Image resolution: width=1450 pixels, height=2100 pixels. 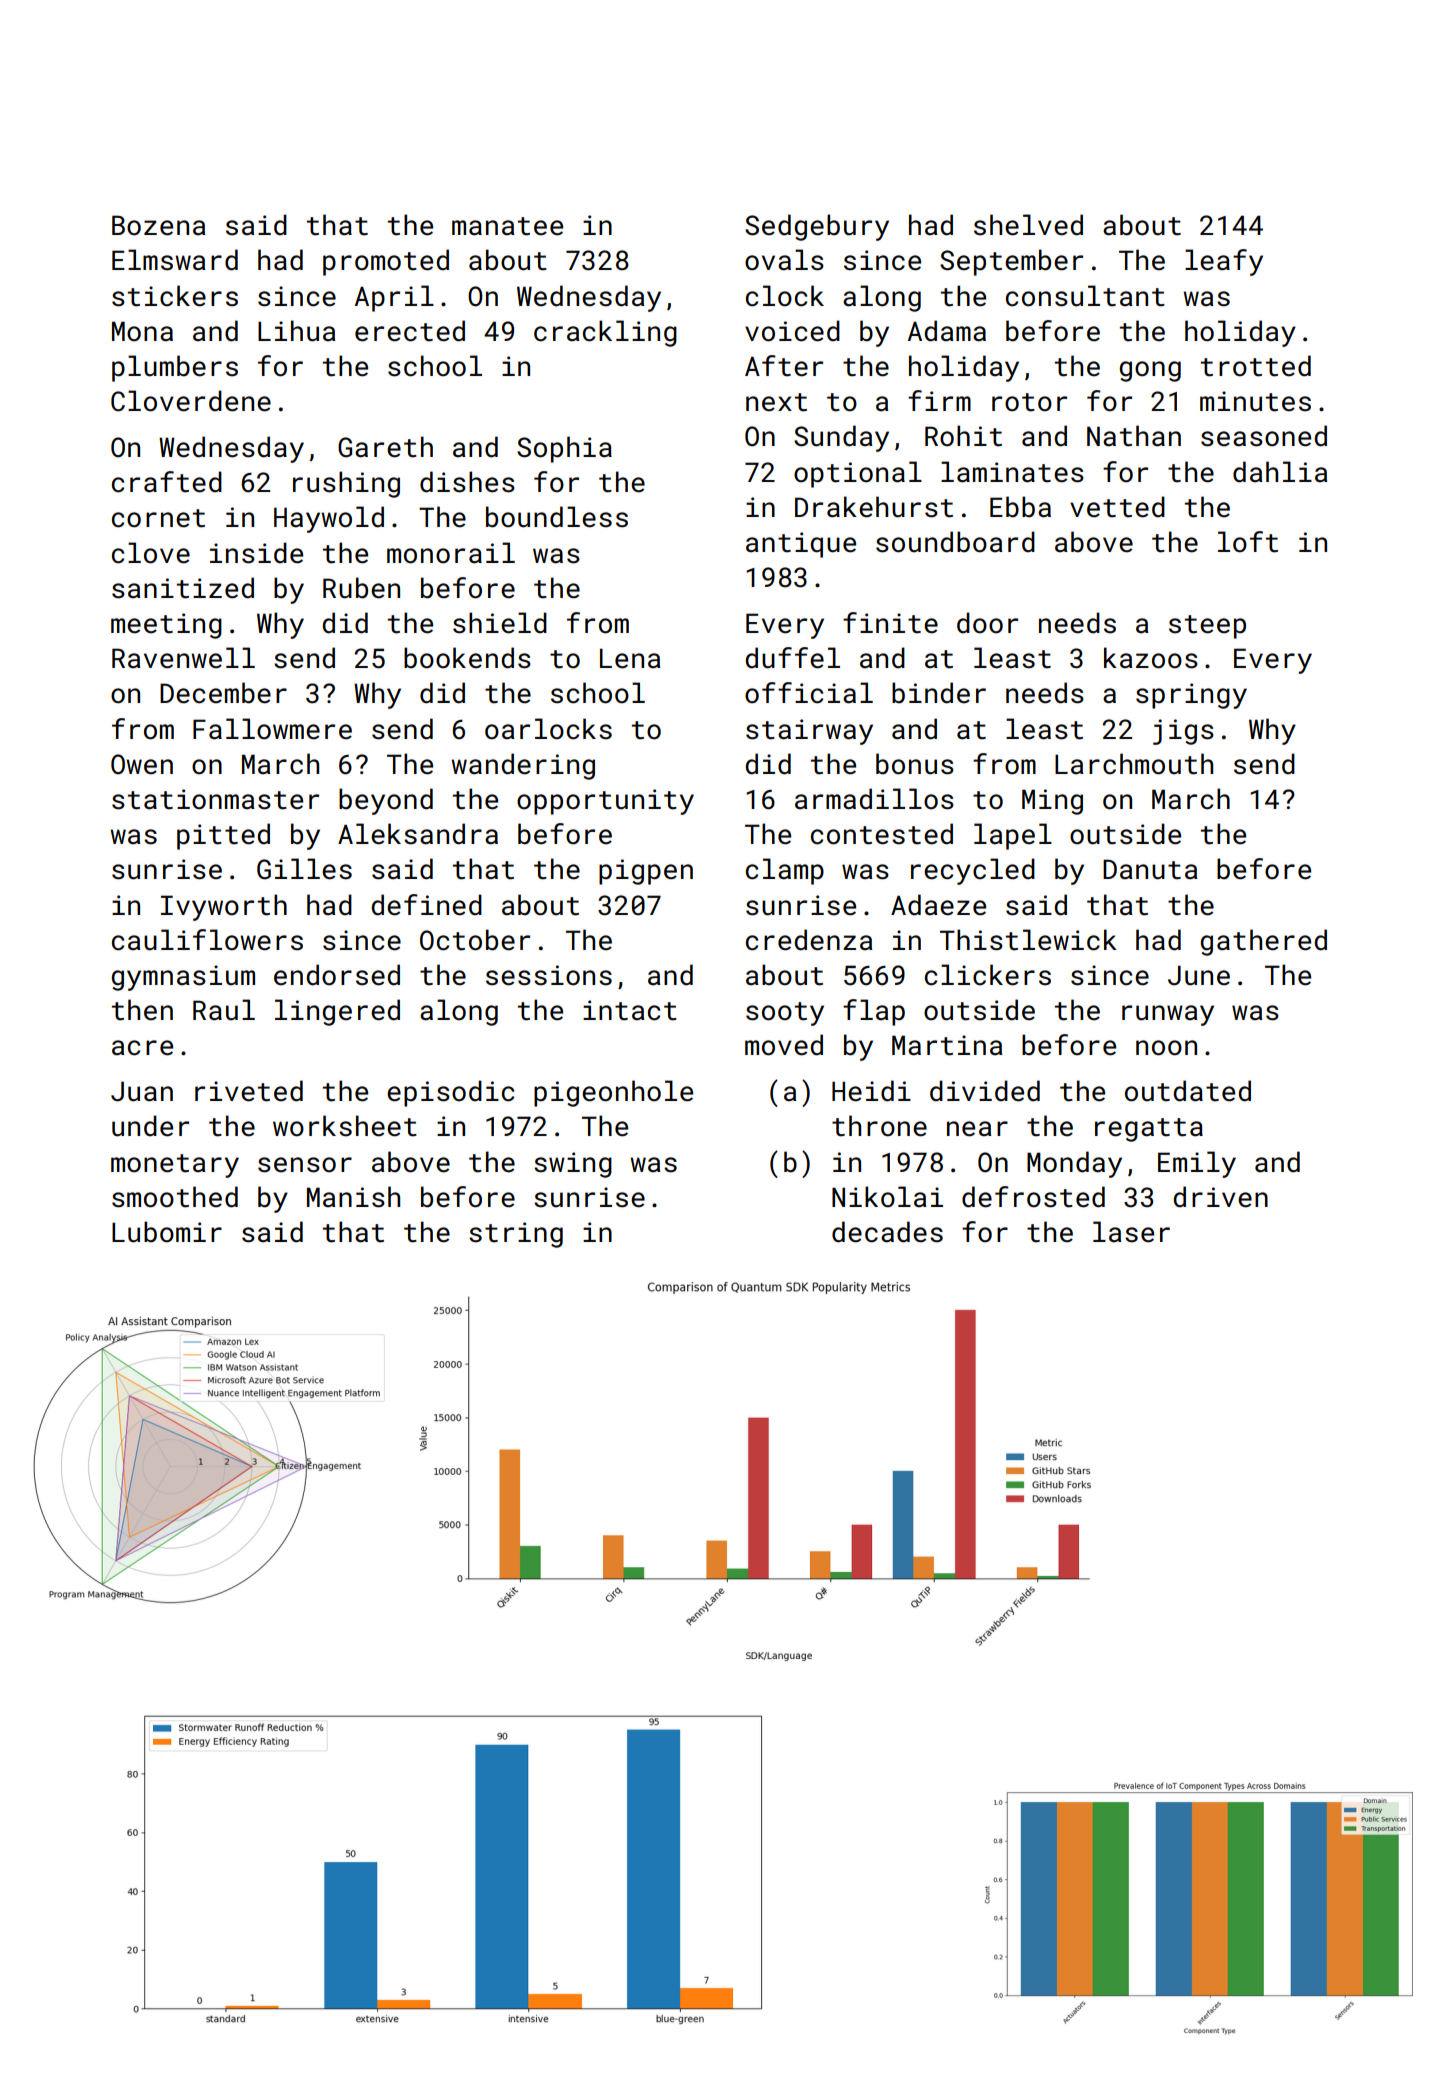 What do you see at coordinates (564, 449) in the page?
I see `Sophia` at bounding box center [564, 449].
